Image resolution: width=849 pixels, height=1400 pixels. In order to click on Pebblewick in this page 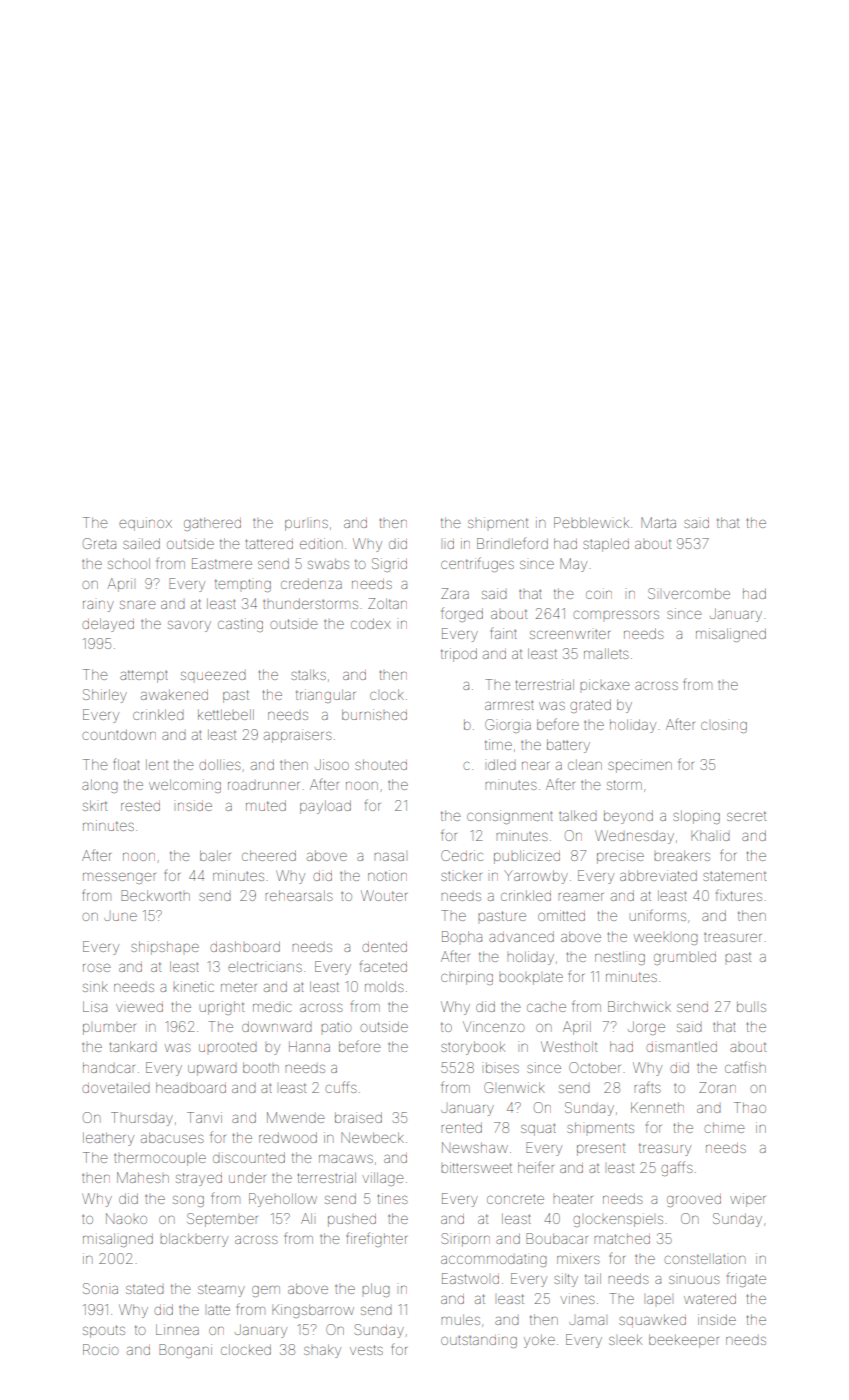, I will do `click(591, 522)`.
